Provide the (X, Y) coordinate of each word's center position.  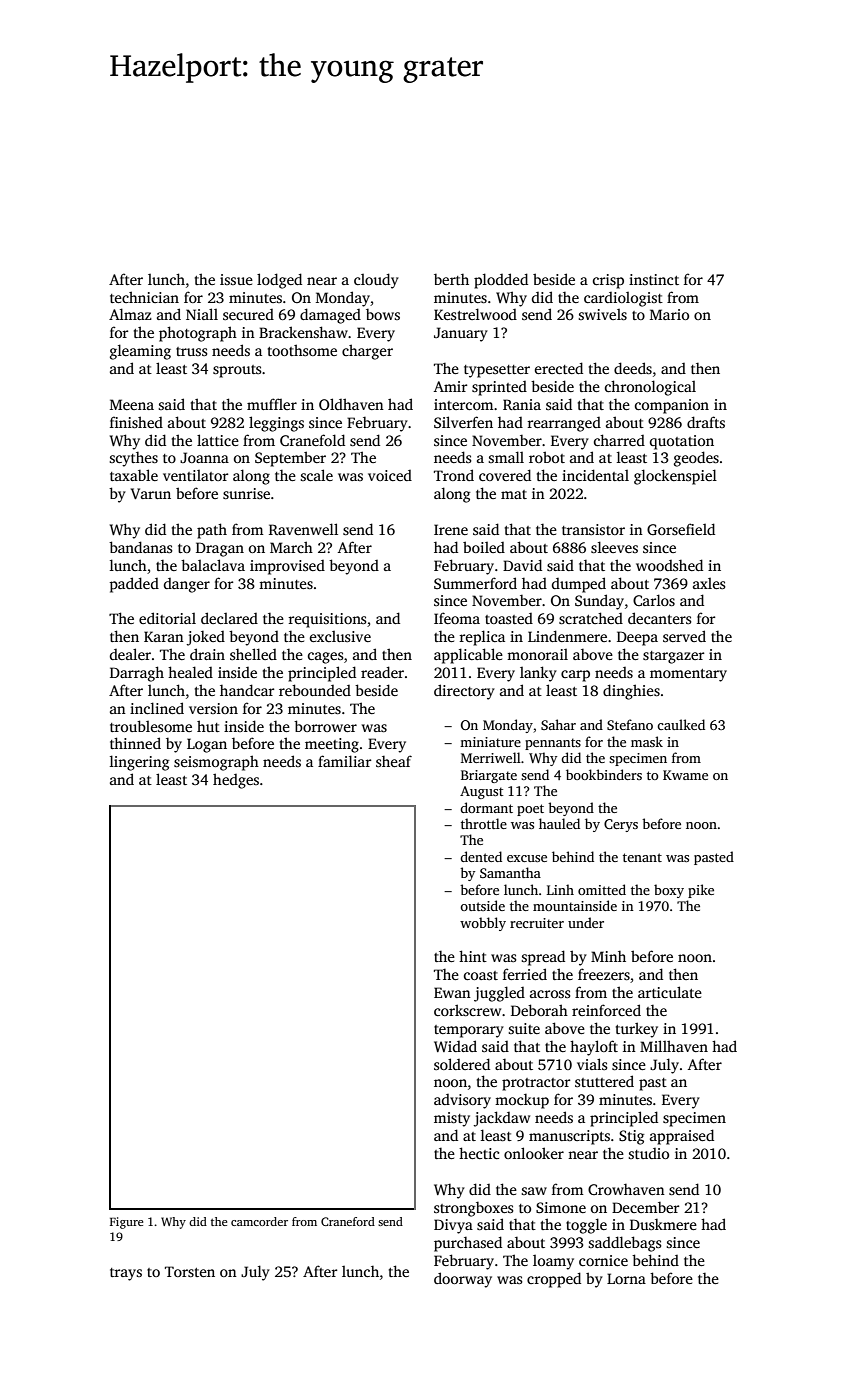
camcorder (259, 1221)
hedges (236, 781)
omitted (602, 889)
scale (316, 475)
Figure (126, 1223)
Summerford (475, 583)
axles (709, 583)
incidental (595, 475)
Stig (632, 1137)
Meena (132, 404)
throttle (484, 823)
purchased (468, 1244)
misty (452, 1119)
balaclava (213, 565)
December (645, 1207)
